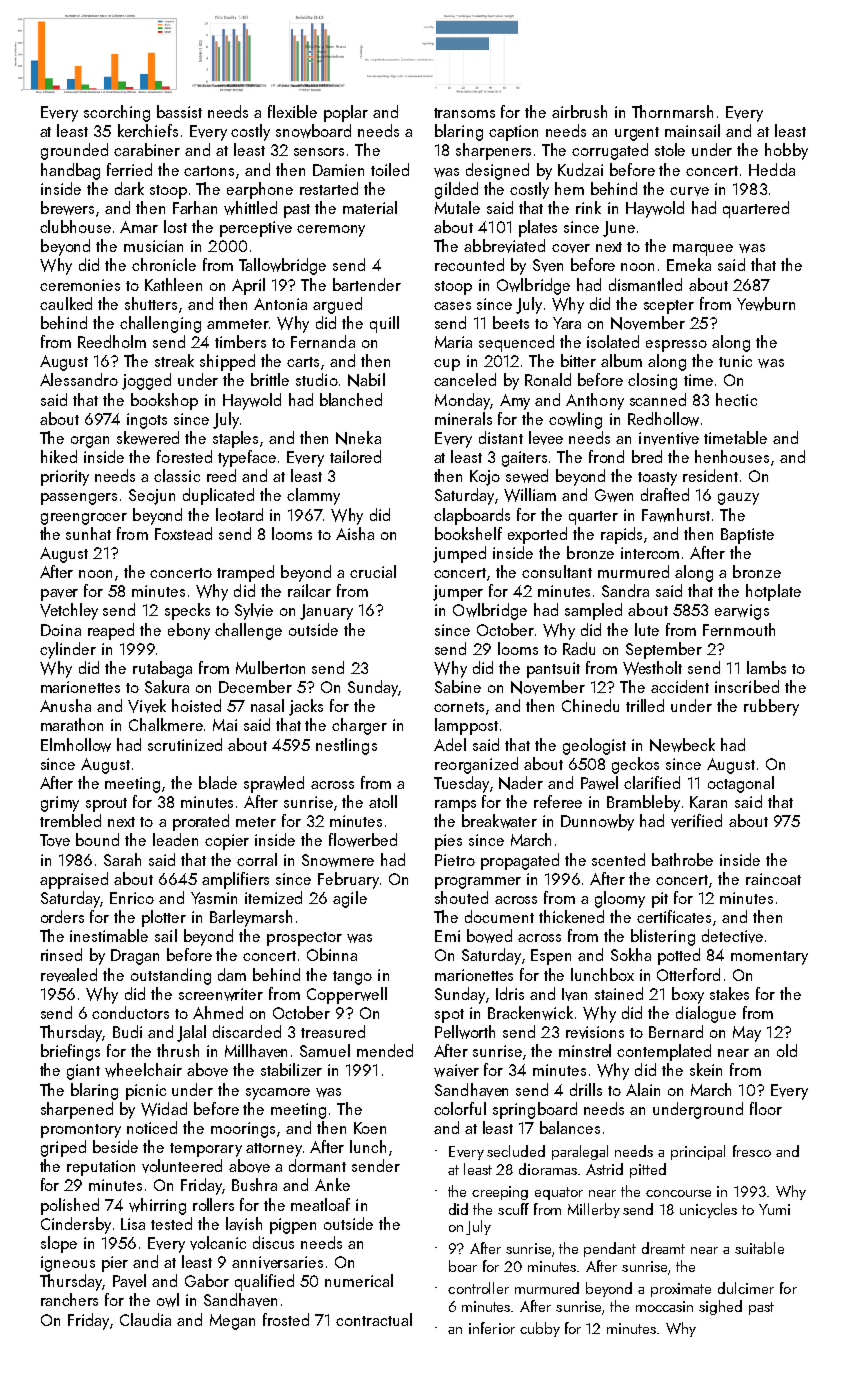 This screenshot has width=849, height=1400. What do you see at coordinates (117, 113) in the screenshot?
I see `scorching` at bounding box center [117, 113].
